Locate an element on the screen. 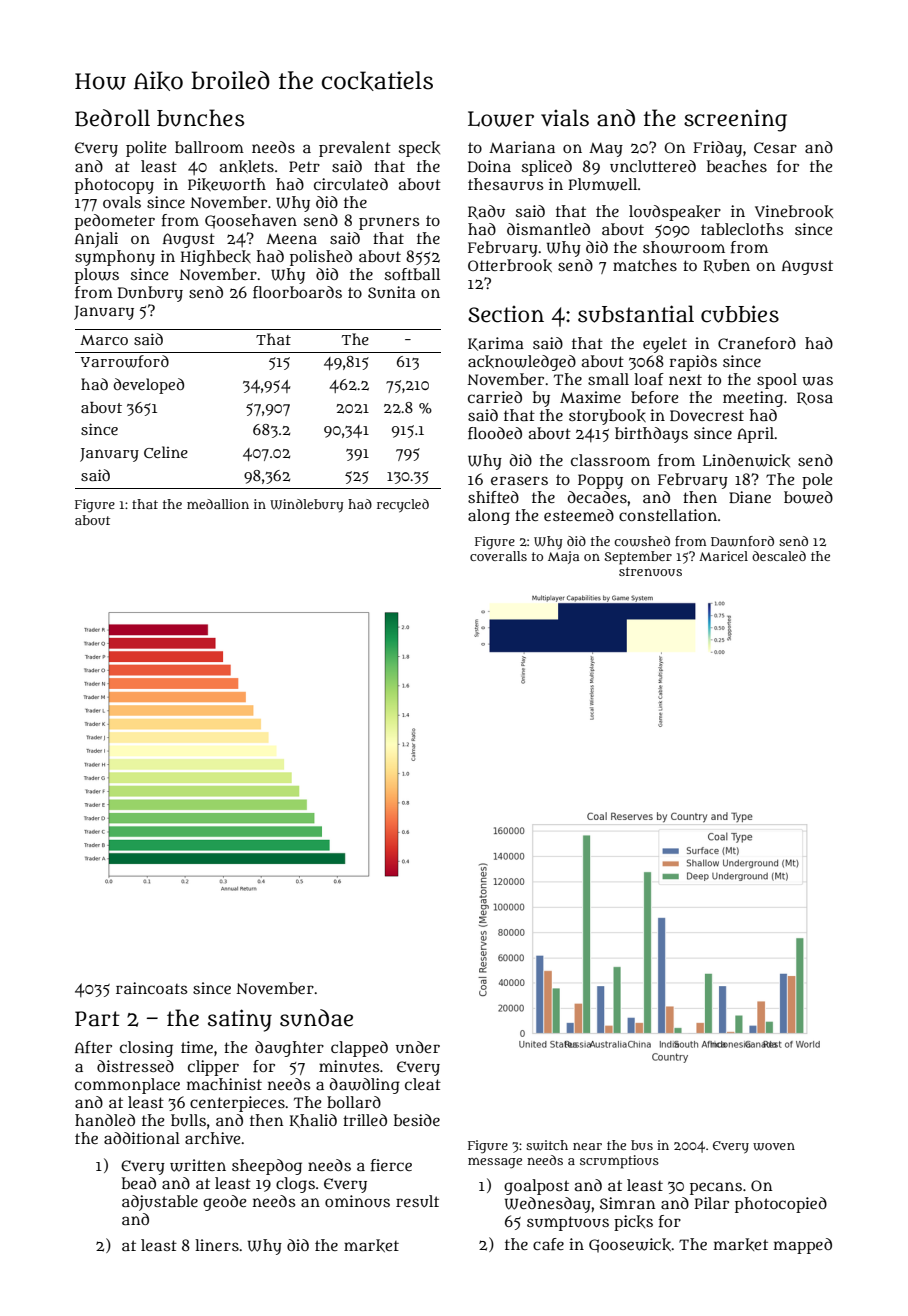 Image resolution: width=908 pixels, height=1316 pixels. near is located at coordinates (587, 1146).
